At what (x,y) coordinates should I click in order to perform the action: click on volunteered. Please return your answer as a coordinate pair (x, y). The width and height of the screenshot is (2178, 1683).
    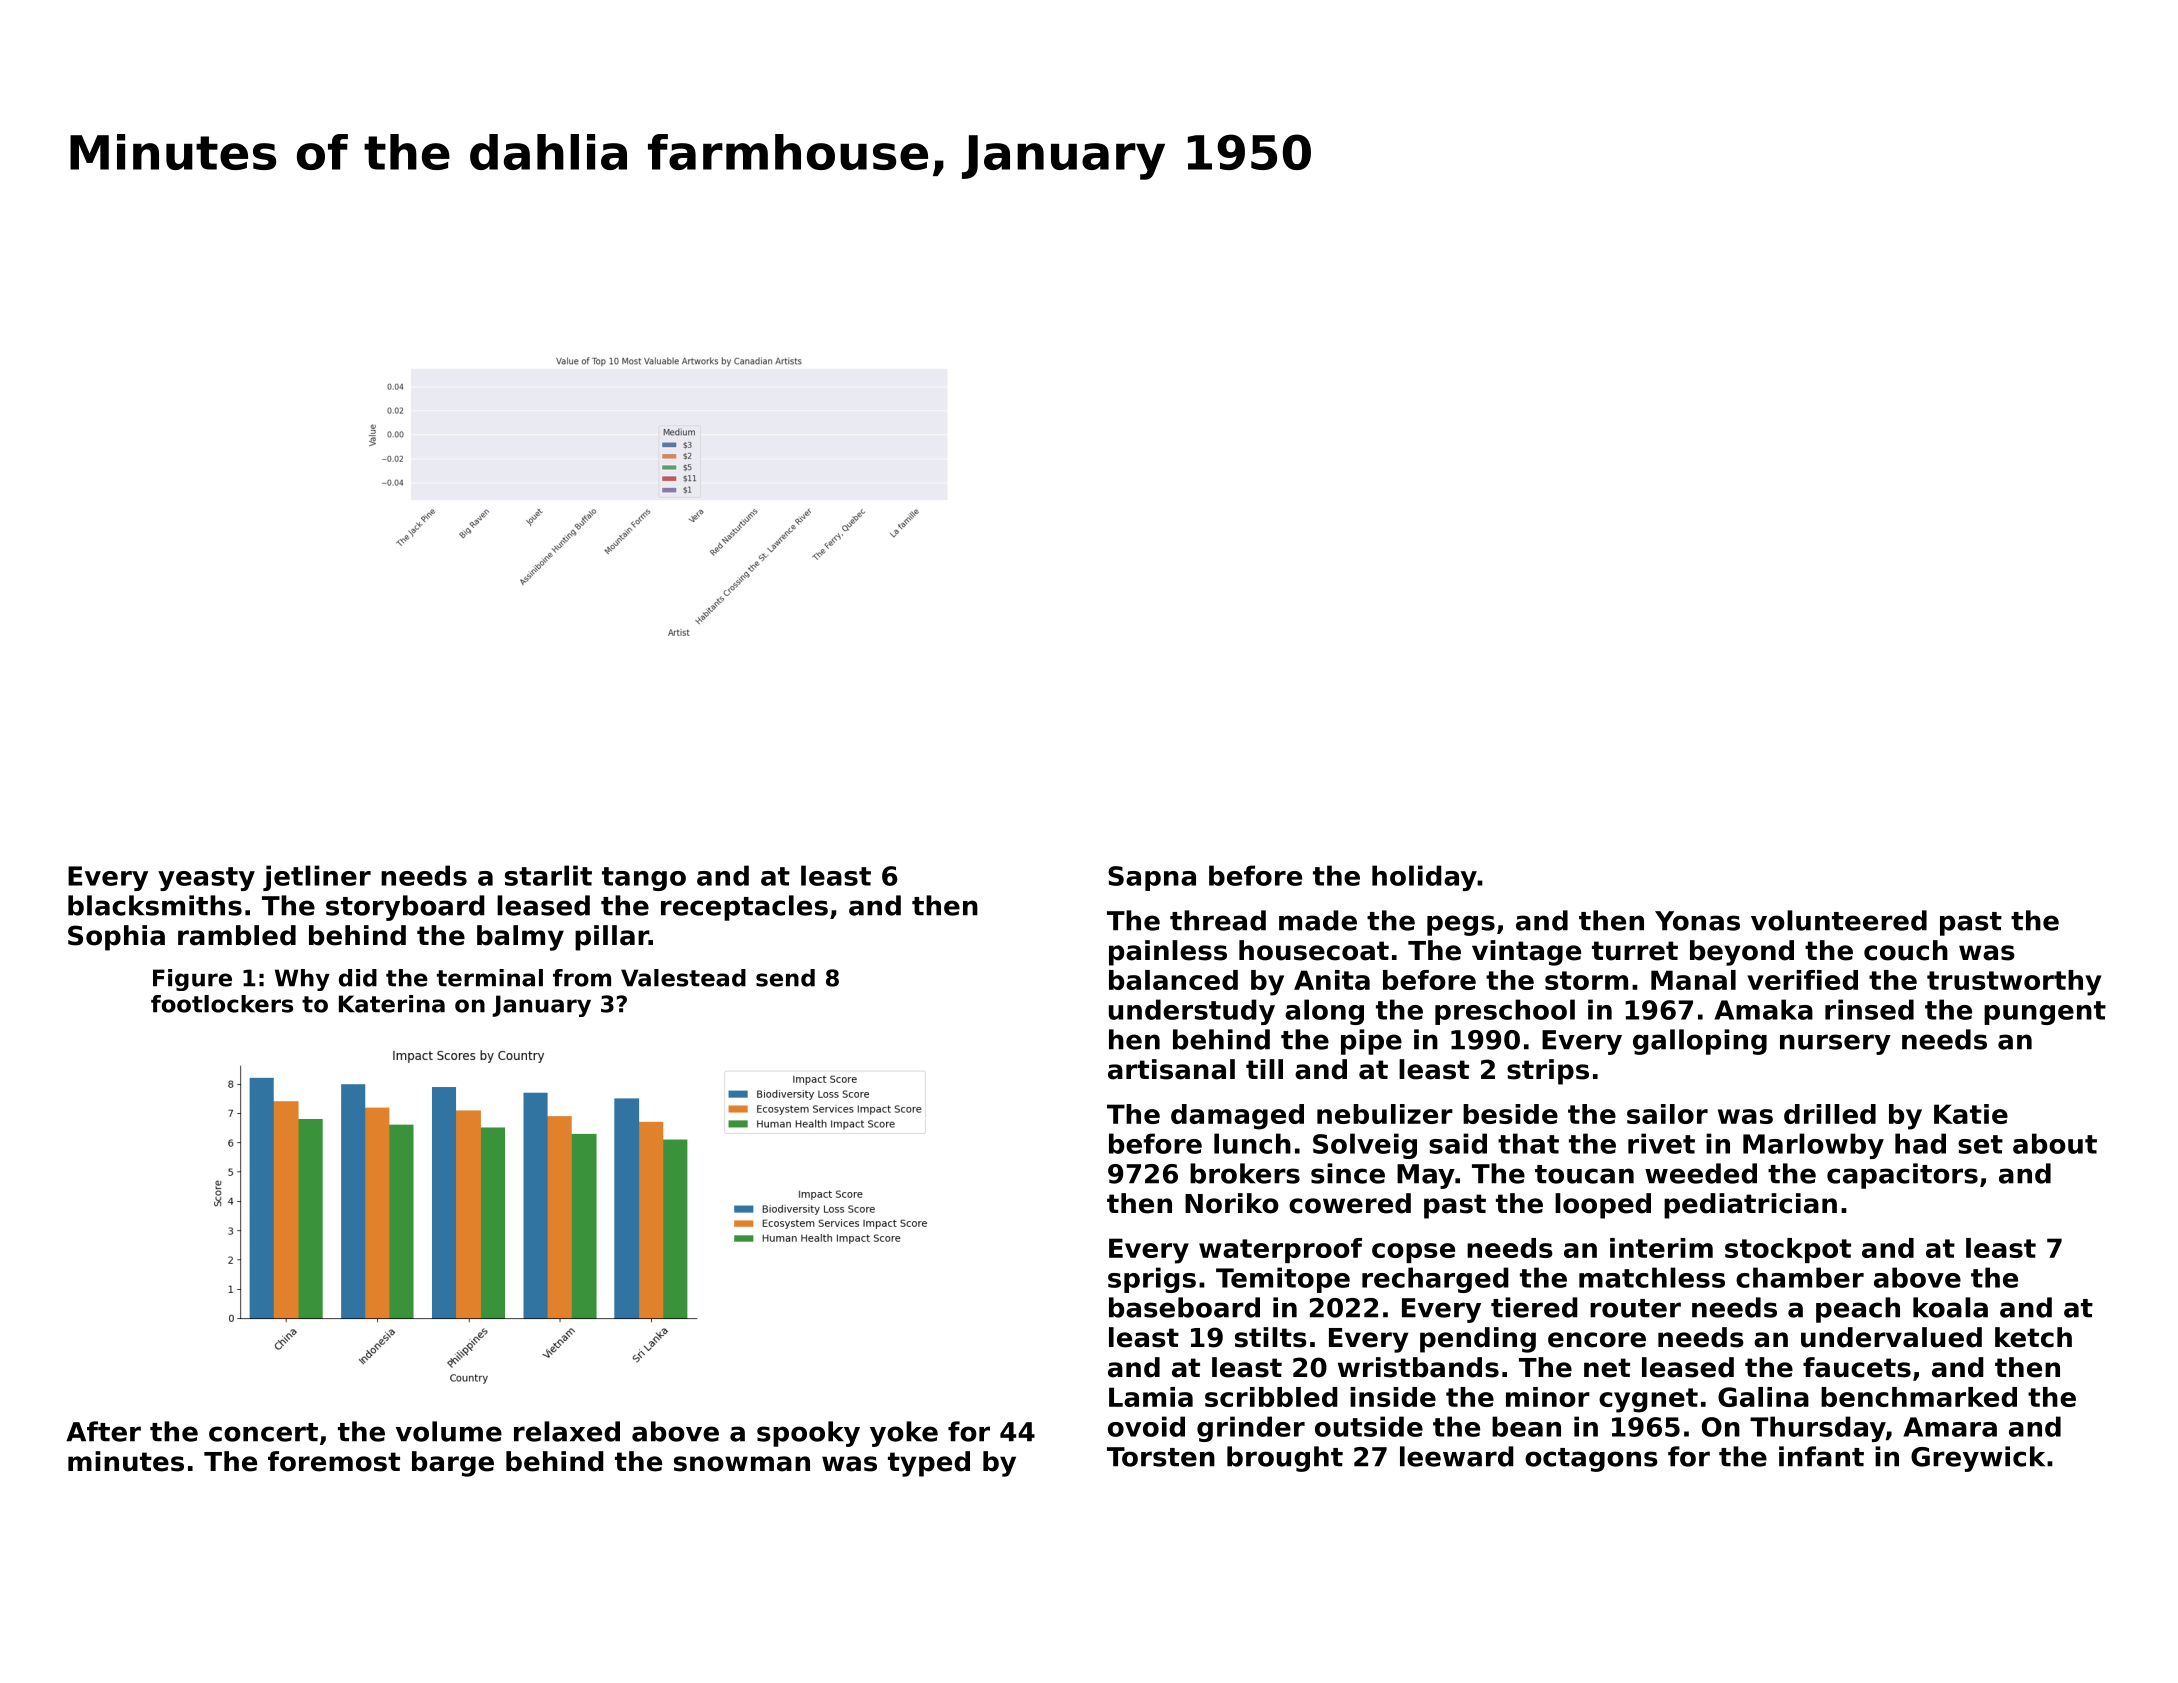
    Looking at the image, I should click on (1839, 920).
